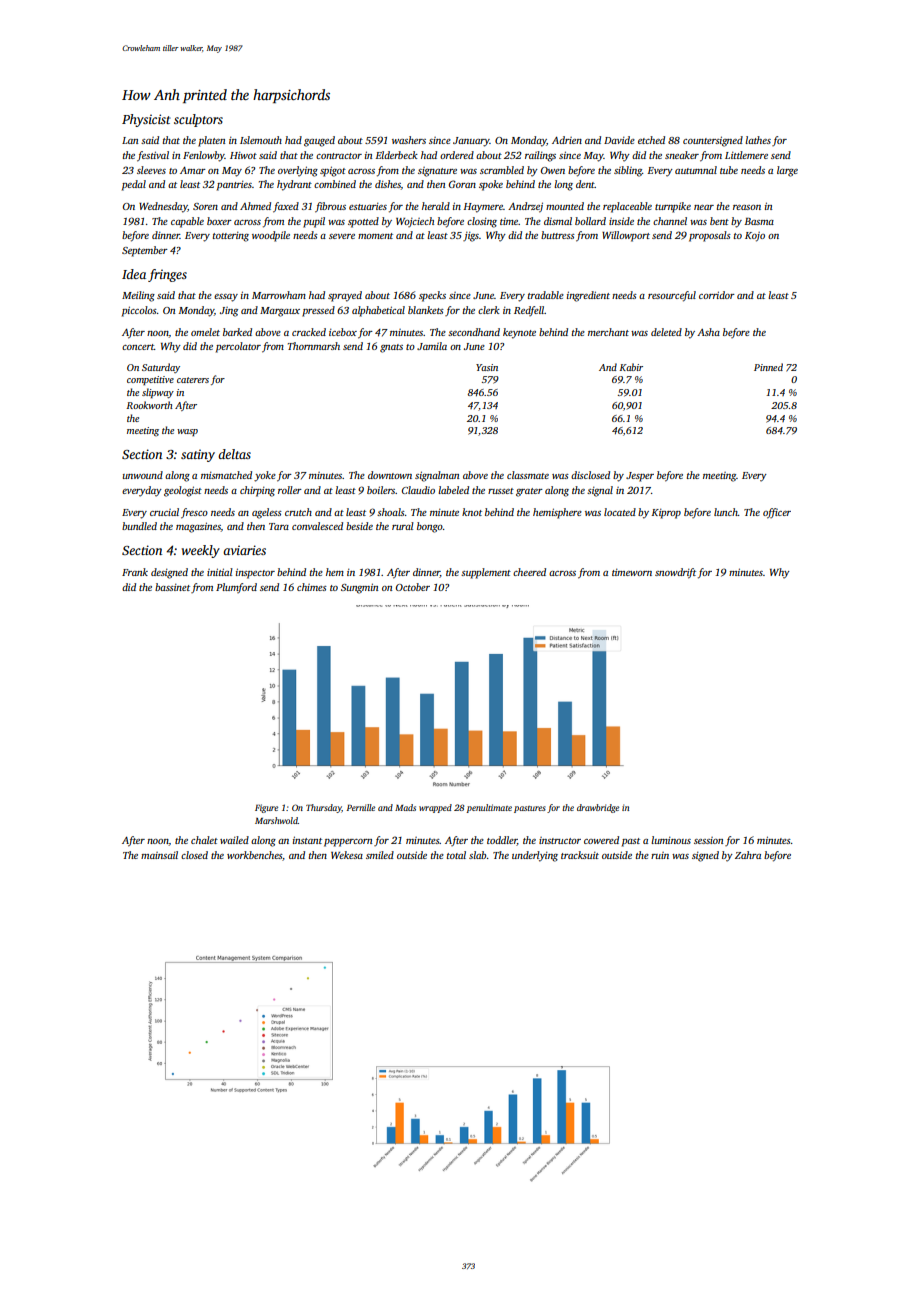  What do you see at coordinates (159, 855) in the document?
I see `mainsail` at bounding box center [159, 855].
